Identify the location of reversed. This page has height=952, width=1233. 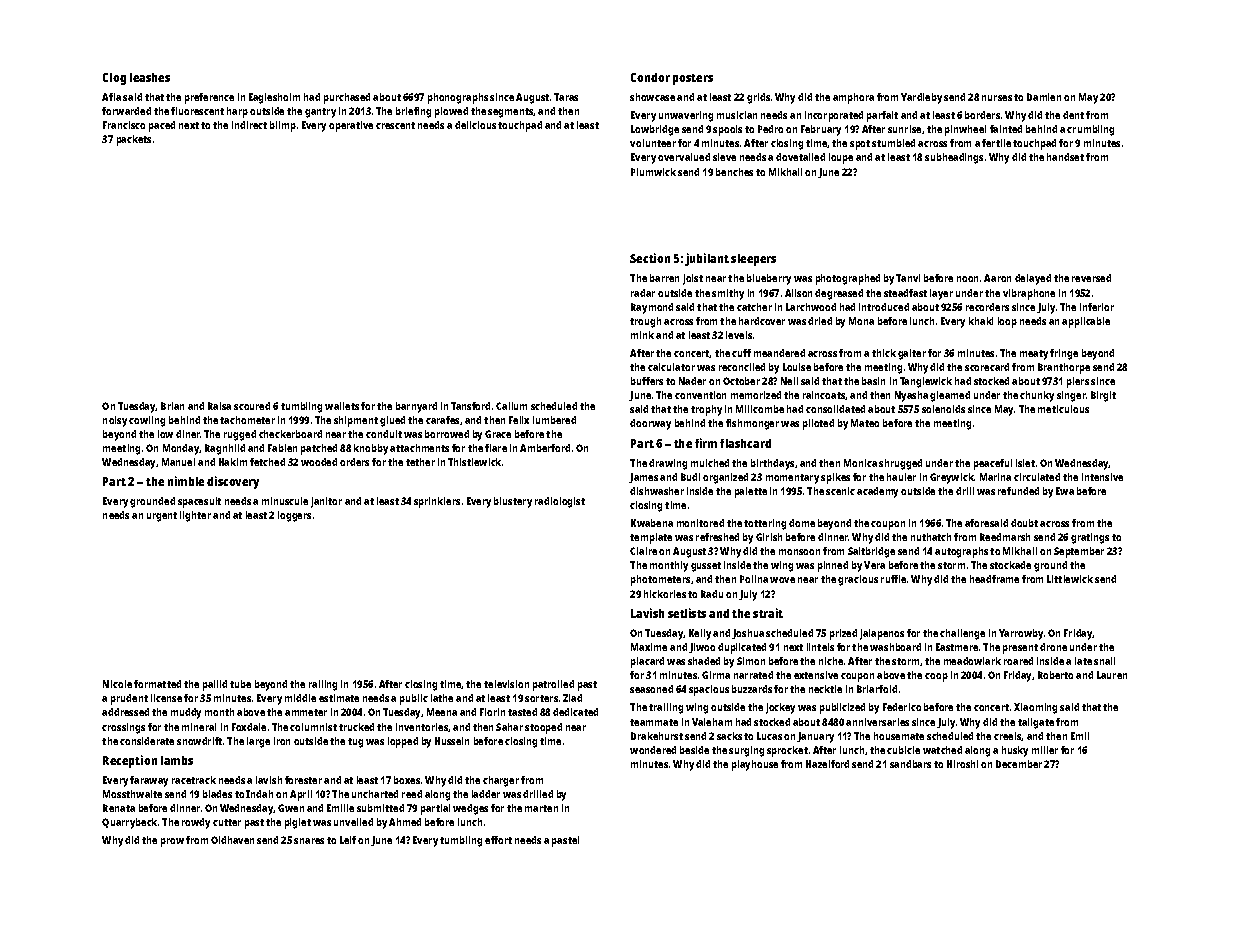
(1091, 278).
